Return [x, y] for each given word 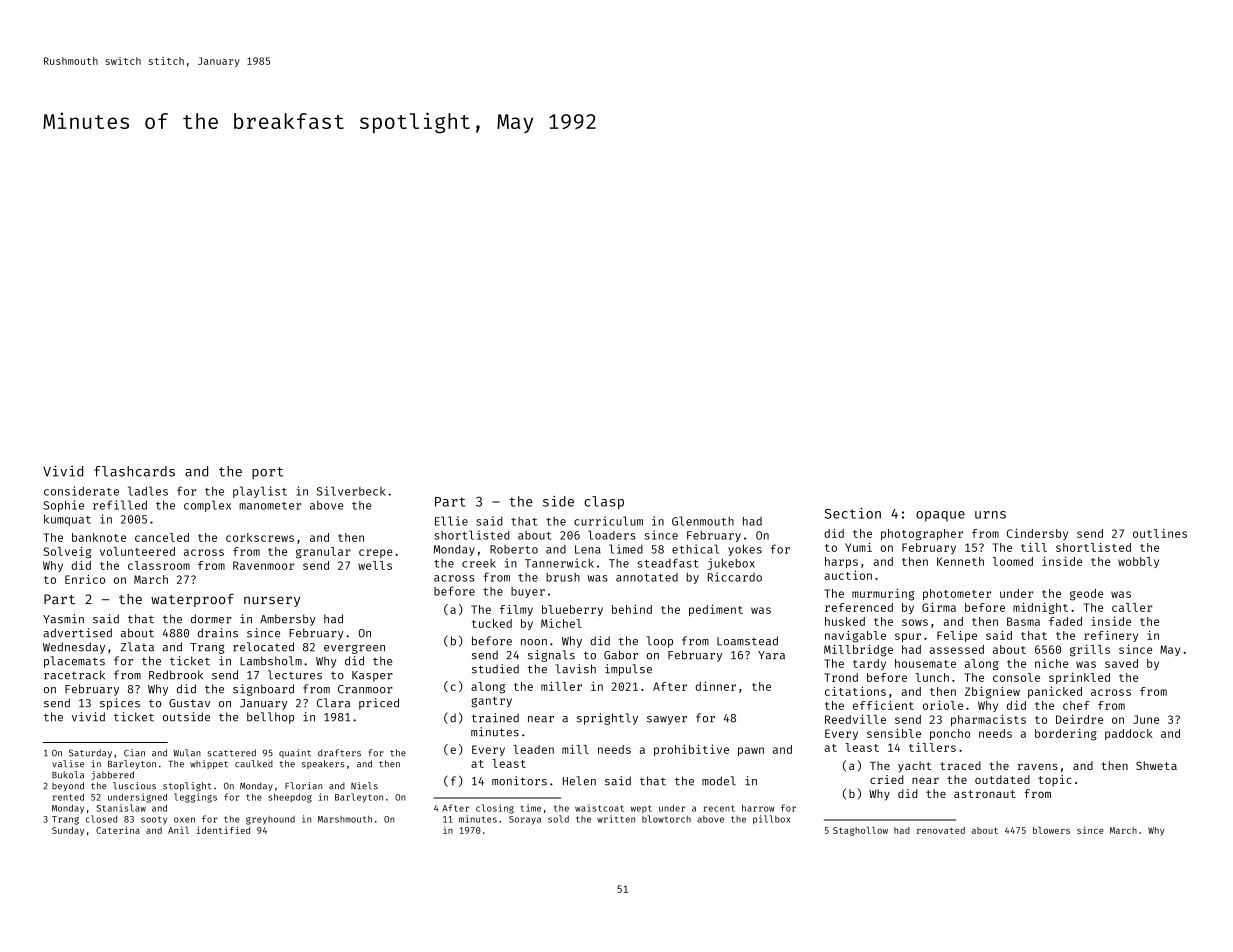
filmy [516, 610]
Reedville [855, 719]
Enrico [85, 579]
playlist [260, 492]
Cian [134, 753]
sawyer [667, 720]
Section [852, 513]
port [267, 473]
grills [1090, 650]
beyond [68, 786]
